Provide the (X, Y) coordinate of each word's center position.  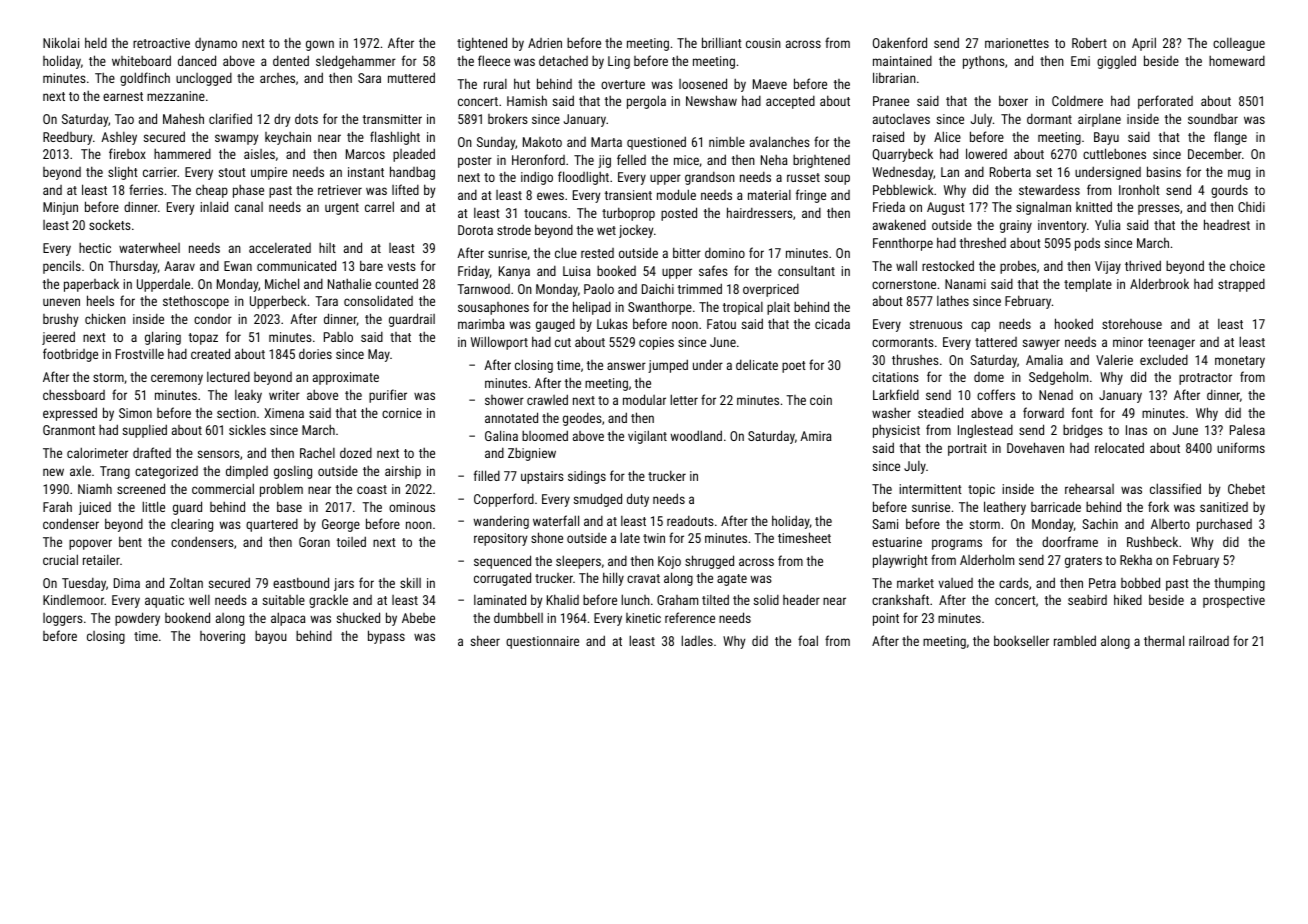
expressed (70, 414)
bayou (271, 637)
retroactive (161, 43)
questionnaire (542, 642)
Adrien (545, 43)
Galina (501, 435)
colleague (1239, 44)
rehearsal (1089, 489)
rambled (1075, 640)
